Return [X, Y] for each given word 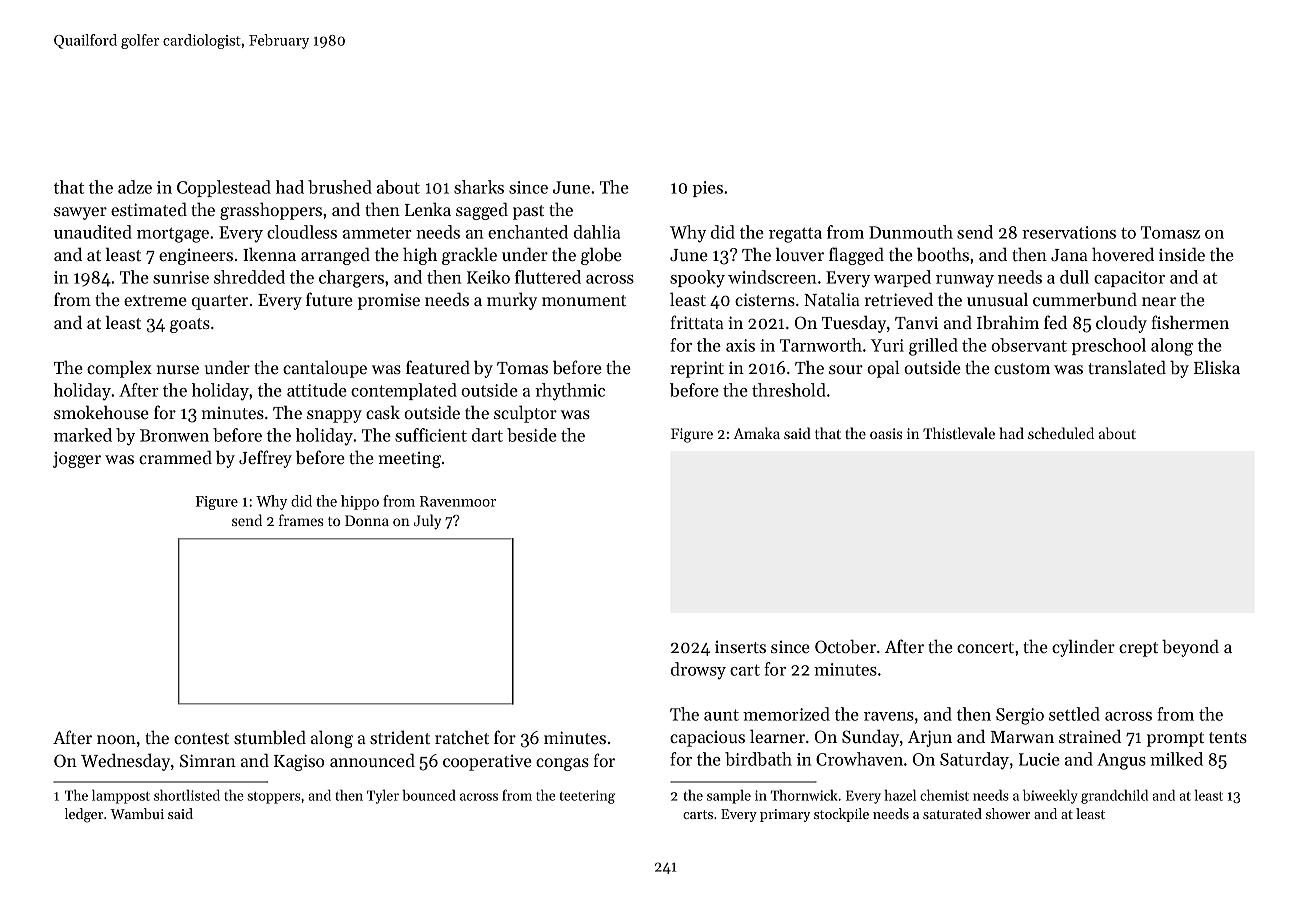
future [329, 299]
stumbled [270, 737]
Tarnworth [821, 345]
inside [1182, 254]
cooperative [487, 763]
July [427, 521]
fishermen [1190, 322]
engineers [196, 257]
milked [1176, 759]
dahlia [597, 232]
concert [985, 647]
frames [301, 520]
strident [400, 737]
